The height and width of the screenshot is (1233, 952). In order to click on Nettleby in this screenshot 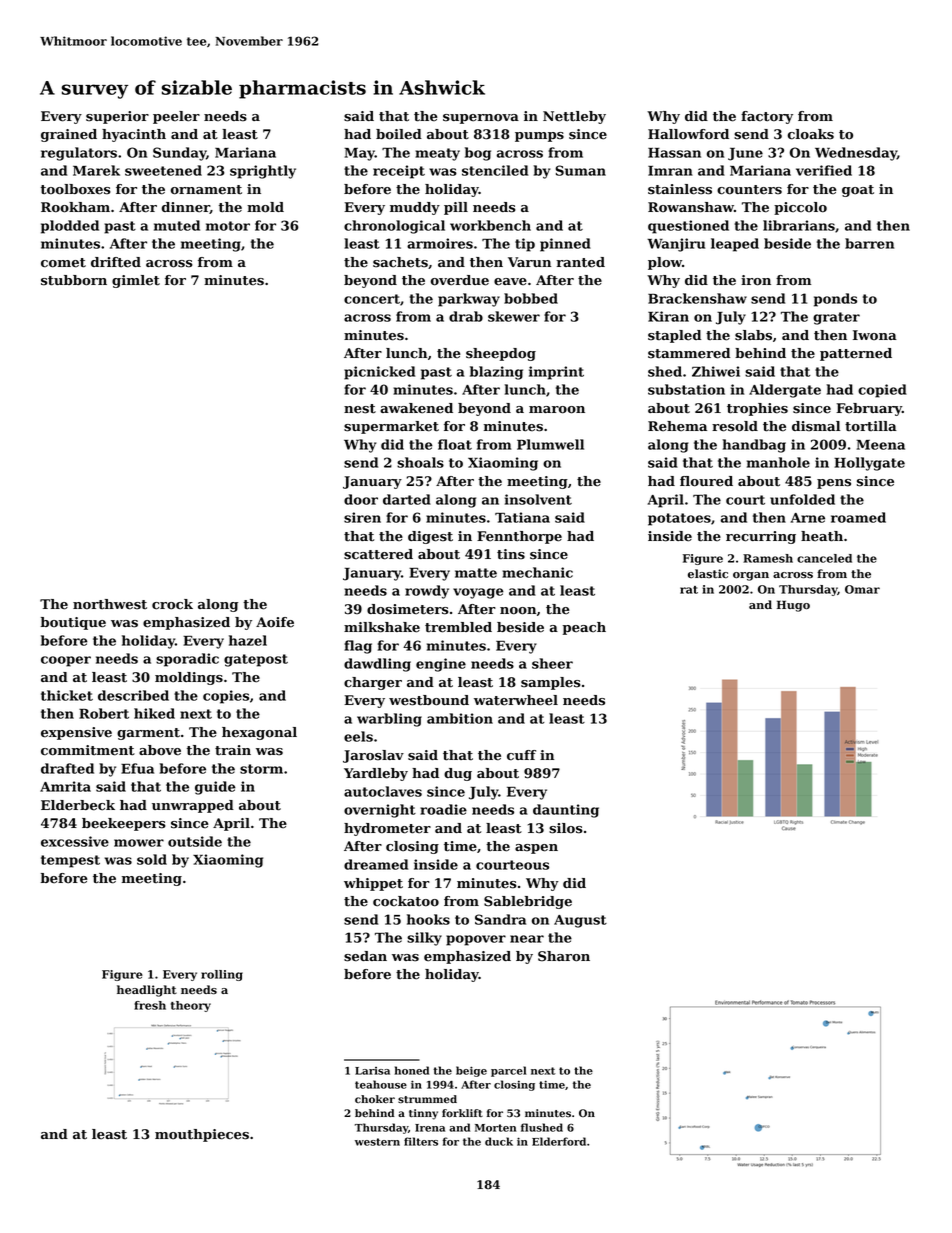, I will do `click(574, 117)`.
